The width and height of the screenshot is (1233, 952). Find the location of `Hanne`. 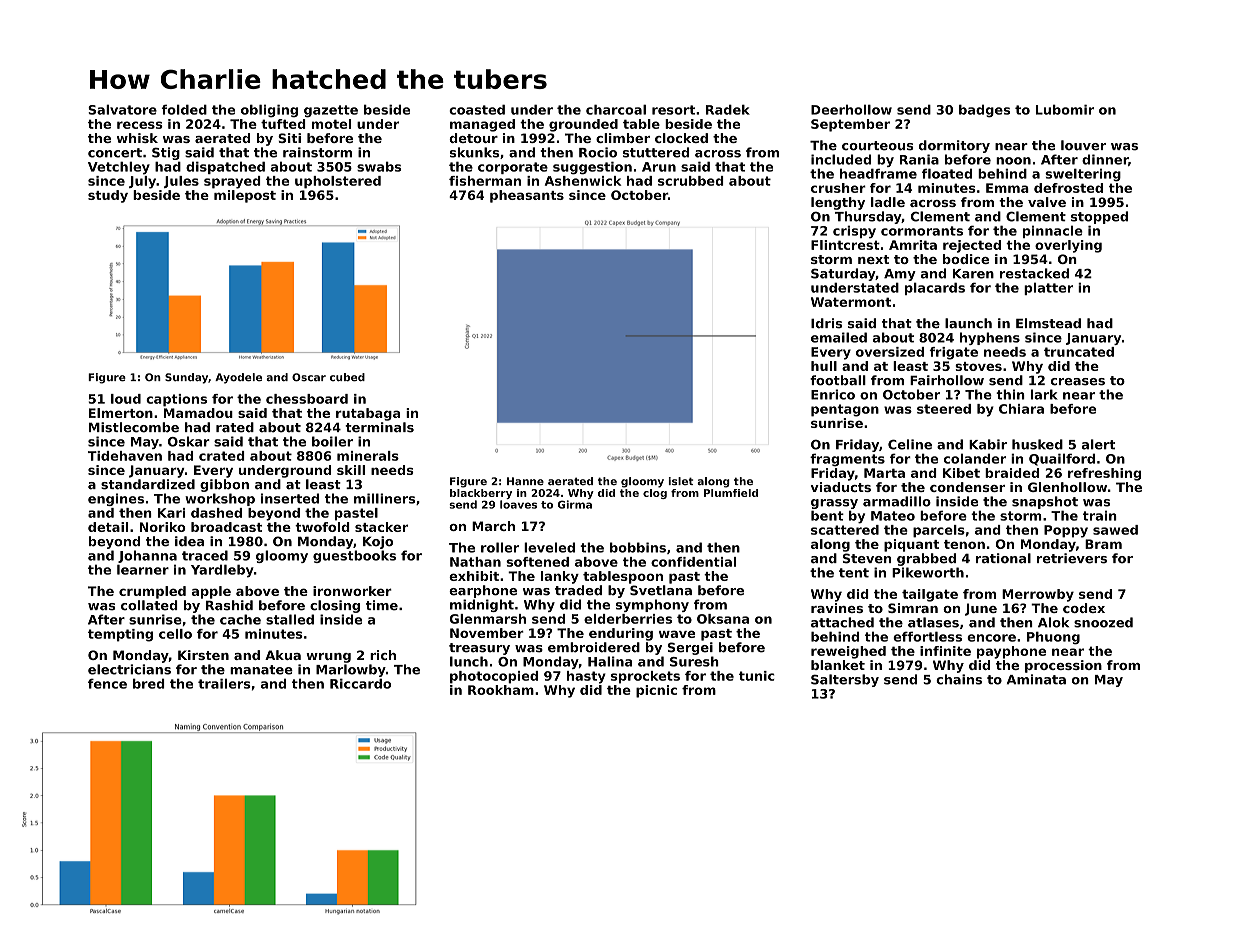

Hanne is located at coordinates (525, 481).
